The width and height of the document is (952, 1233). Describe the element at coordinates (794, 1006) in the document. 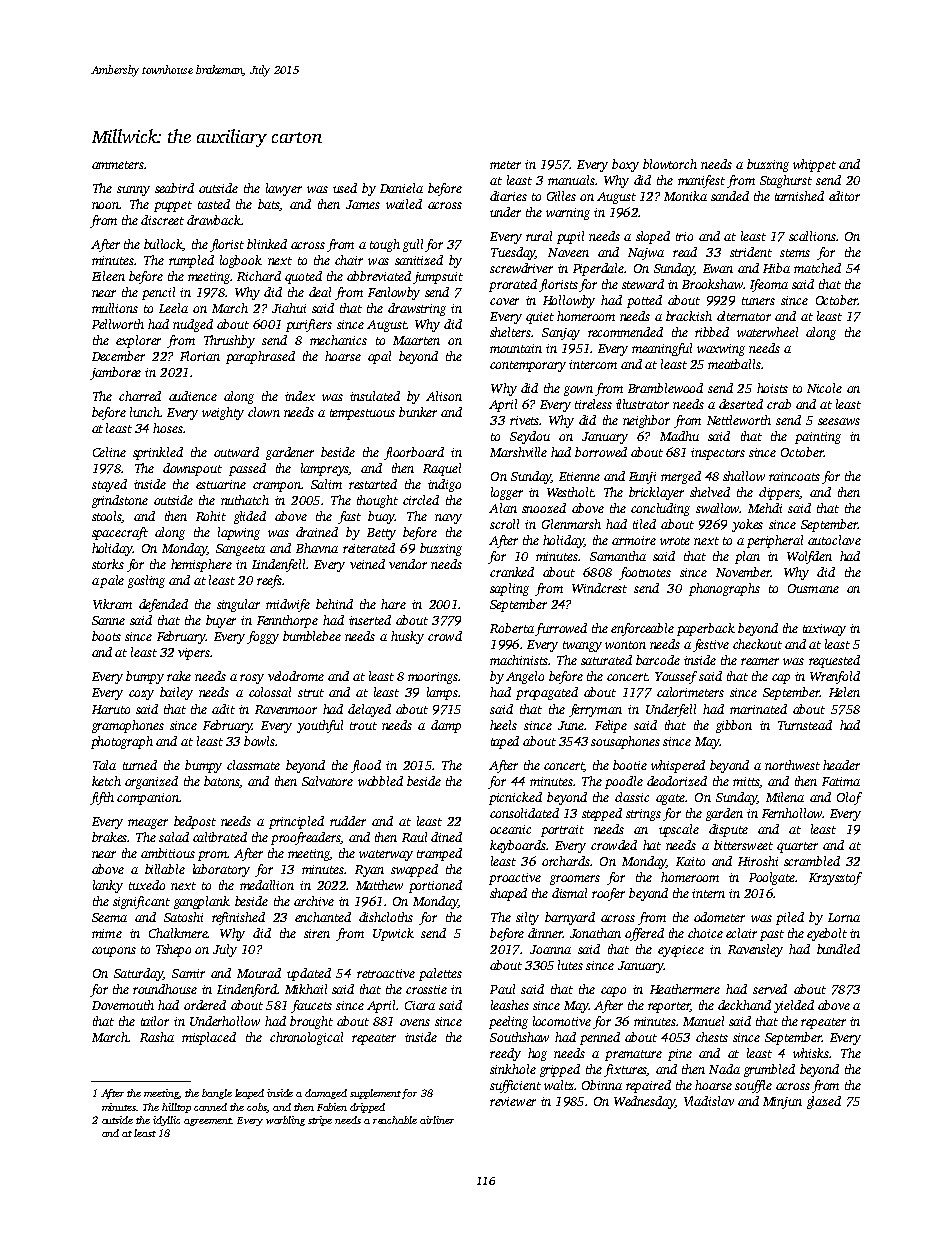

I see `yielded` at that location.
